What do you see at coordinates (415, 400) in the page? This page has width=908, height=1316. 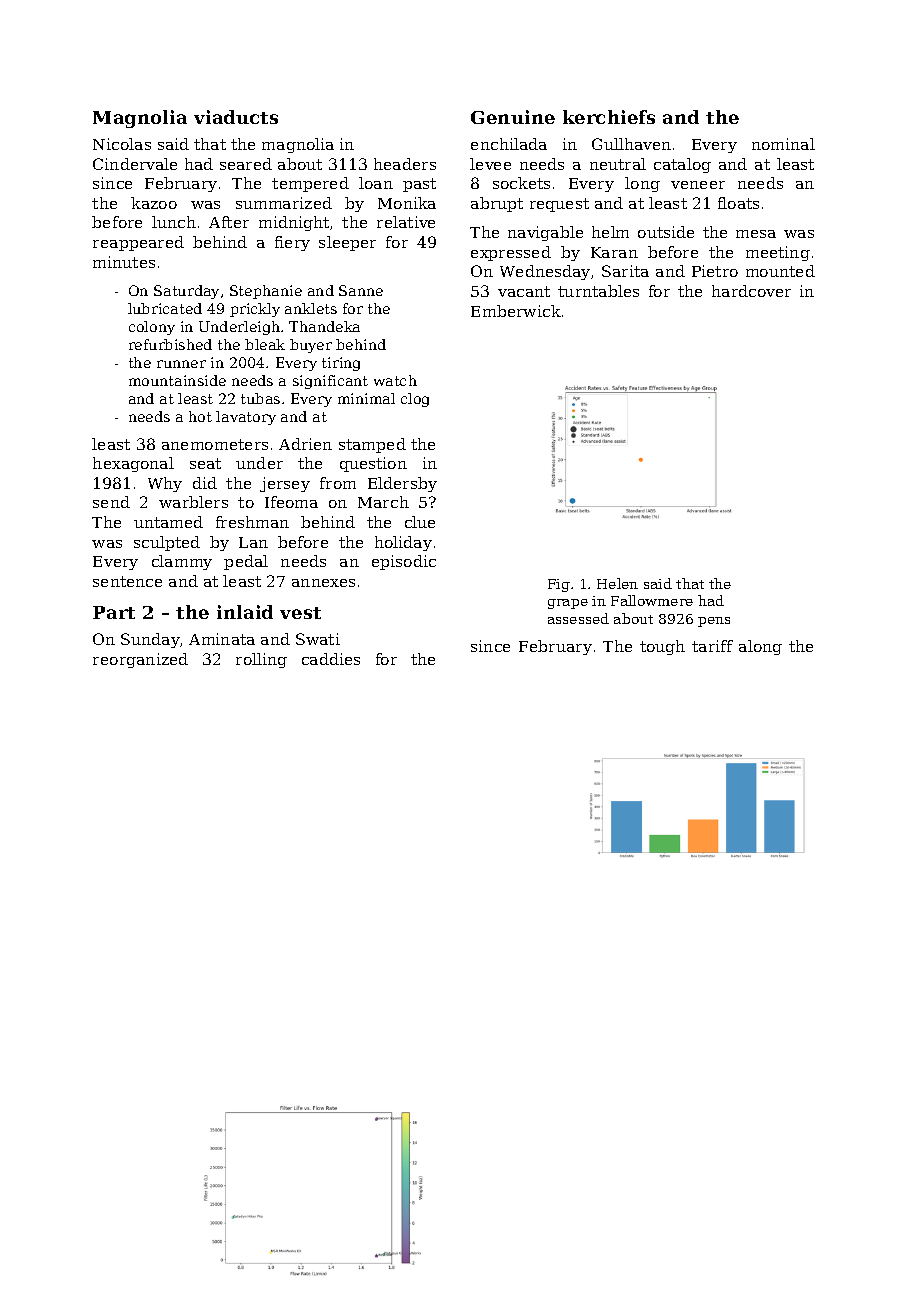 I see `clog` at bounding box center [415, 400].
